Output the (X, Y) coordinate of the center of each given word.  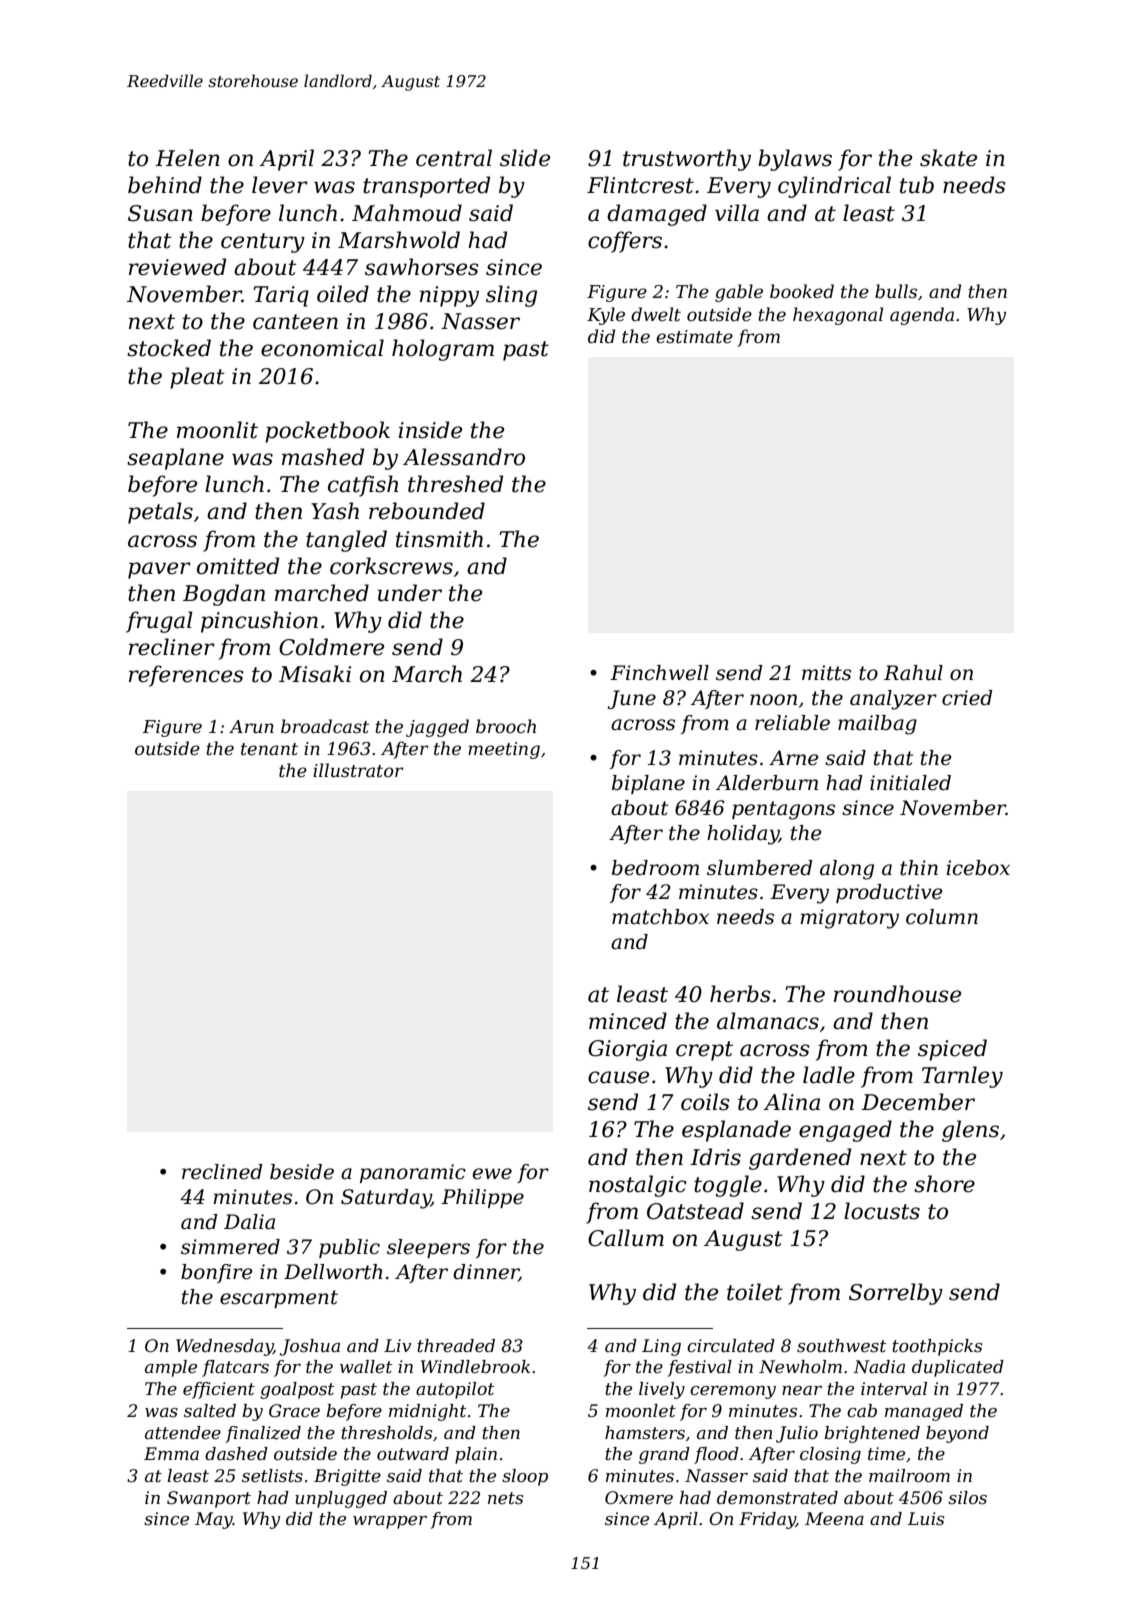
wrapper (390, 1522)
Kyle (606, 316)
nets (505, 1498)
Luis (926, 1519)
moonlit (217, 430)
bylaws (795, 160)
